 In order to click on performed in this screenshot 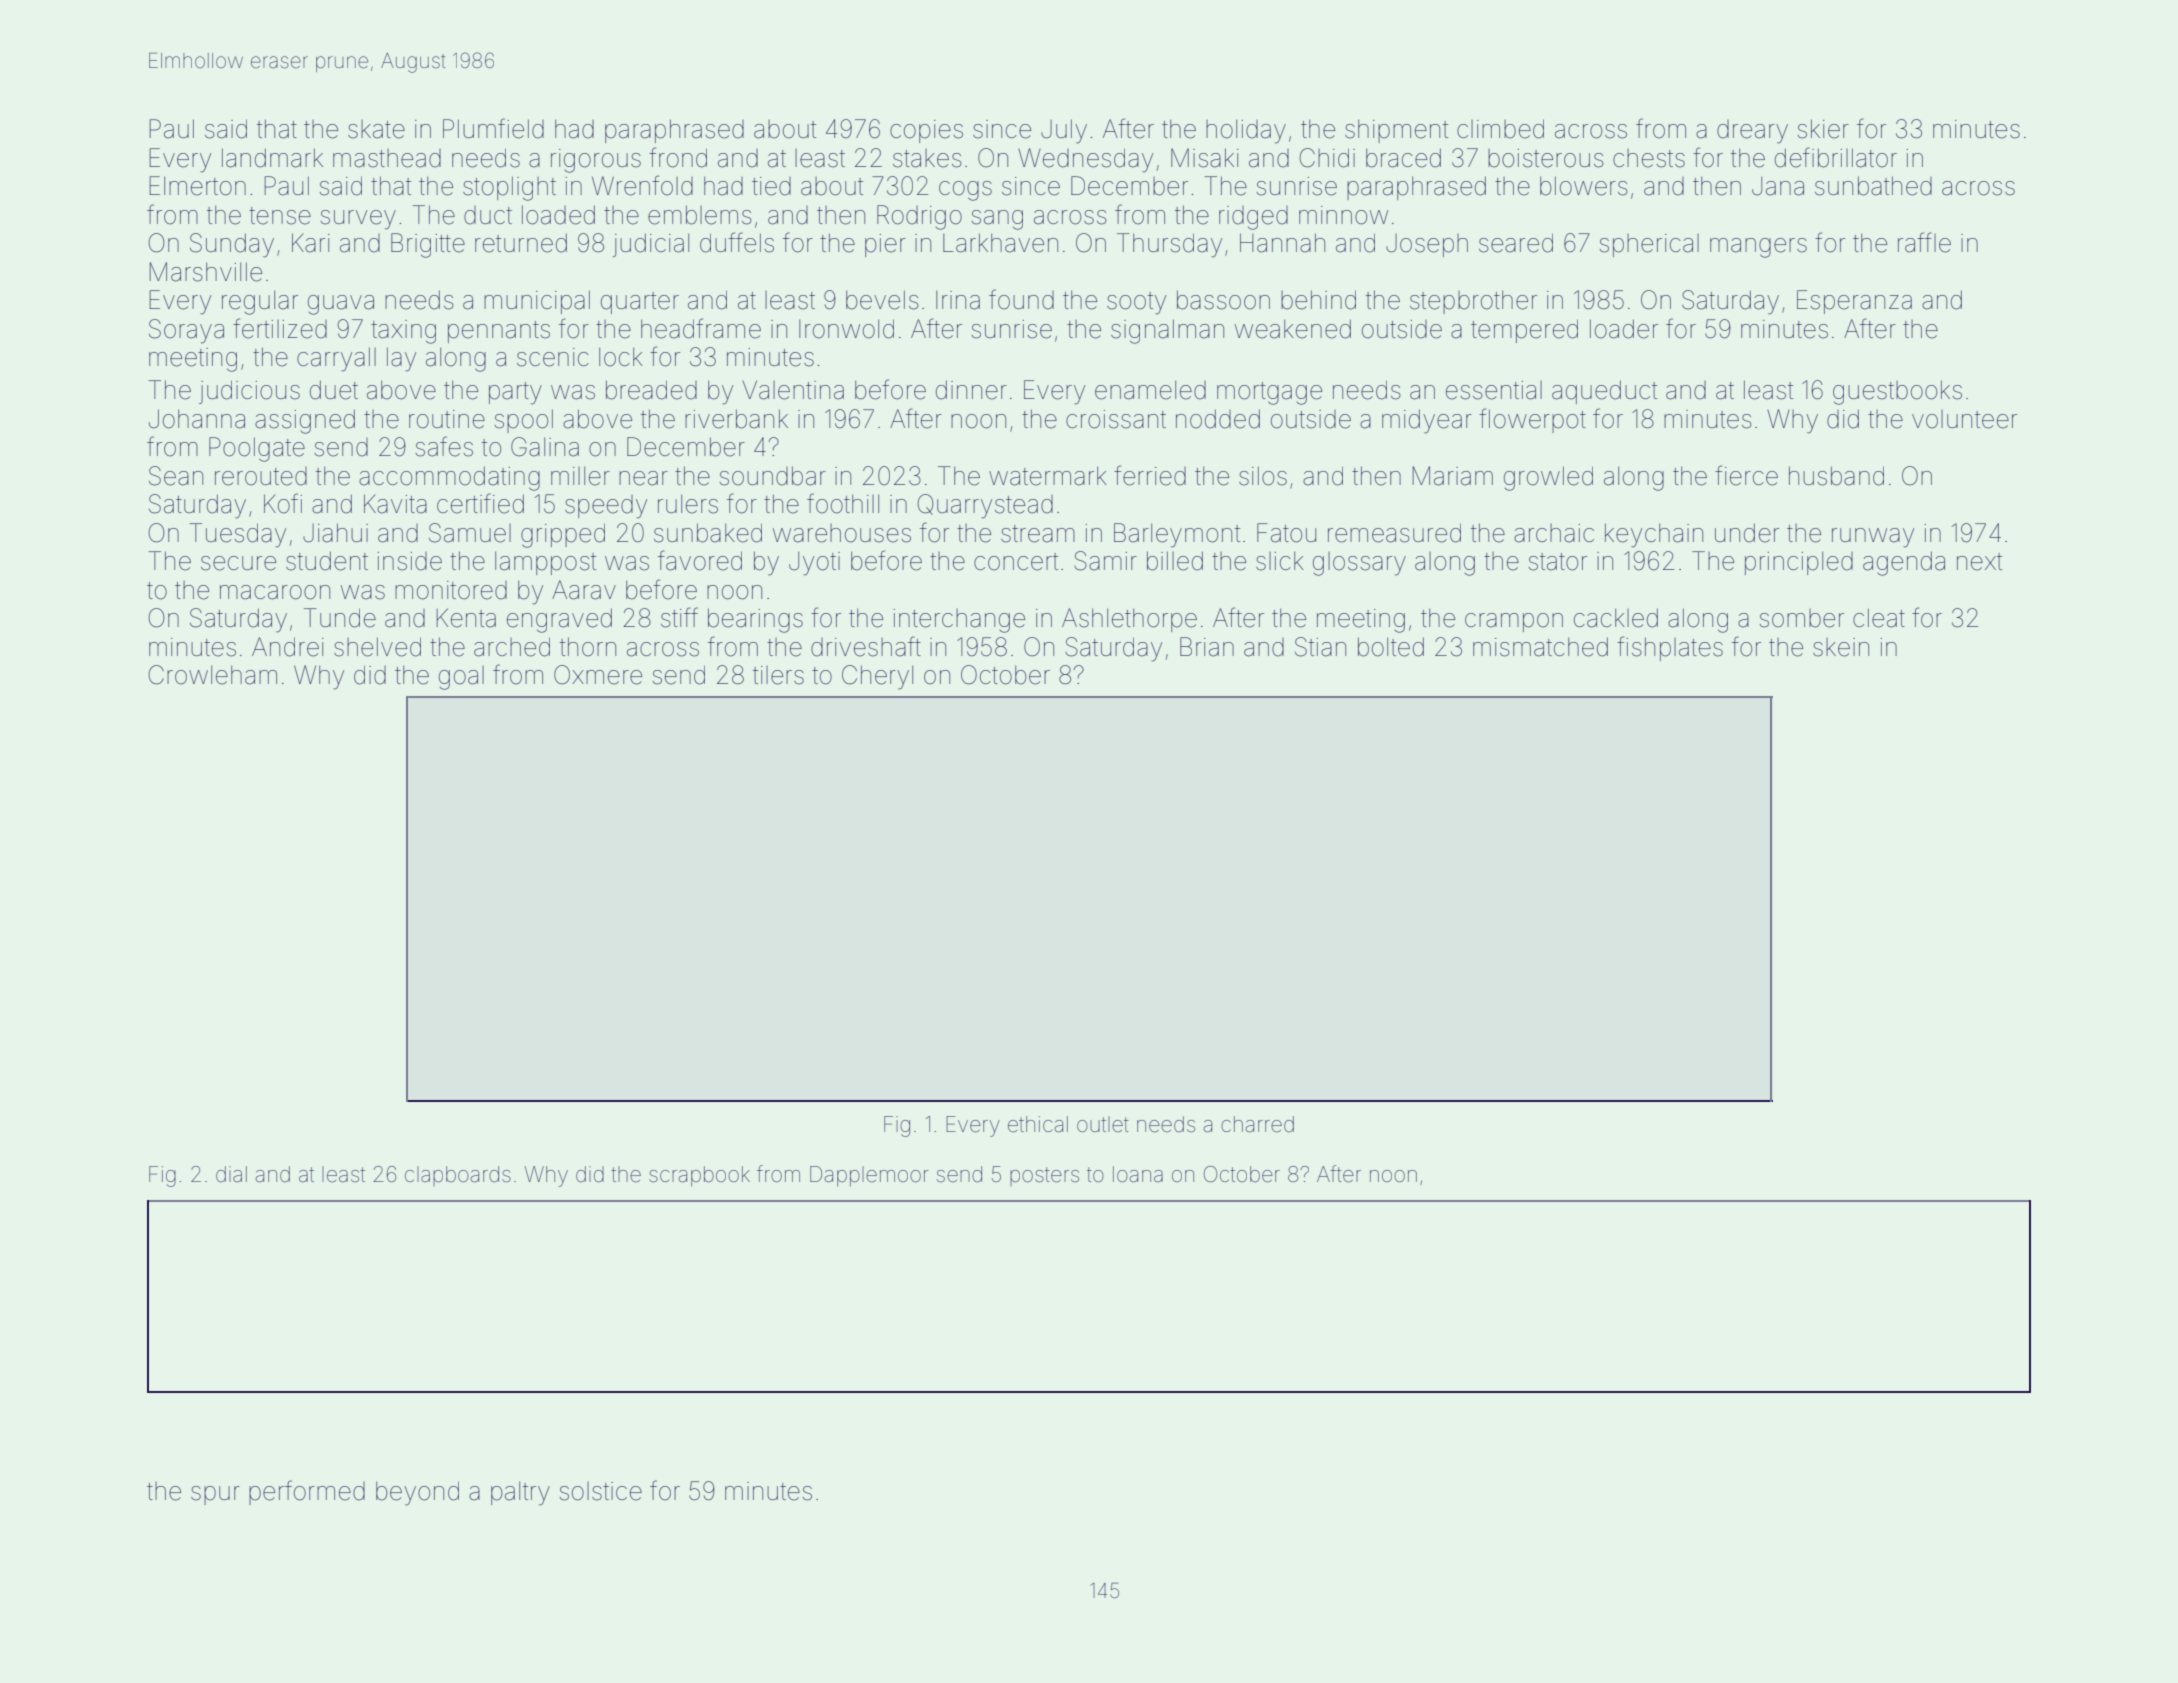, I will do `click(307, 1492)`.
